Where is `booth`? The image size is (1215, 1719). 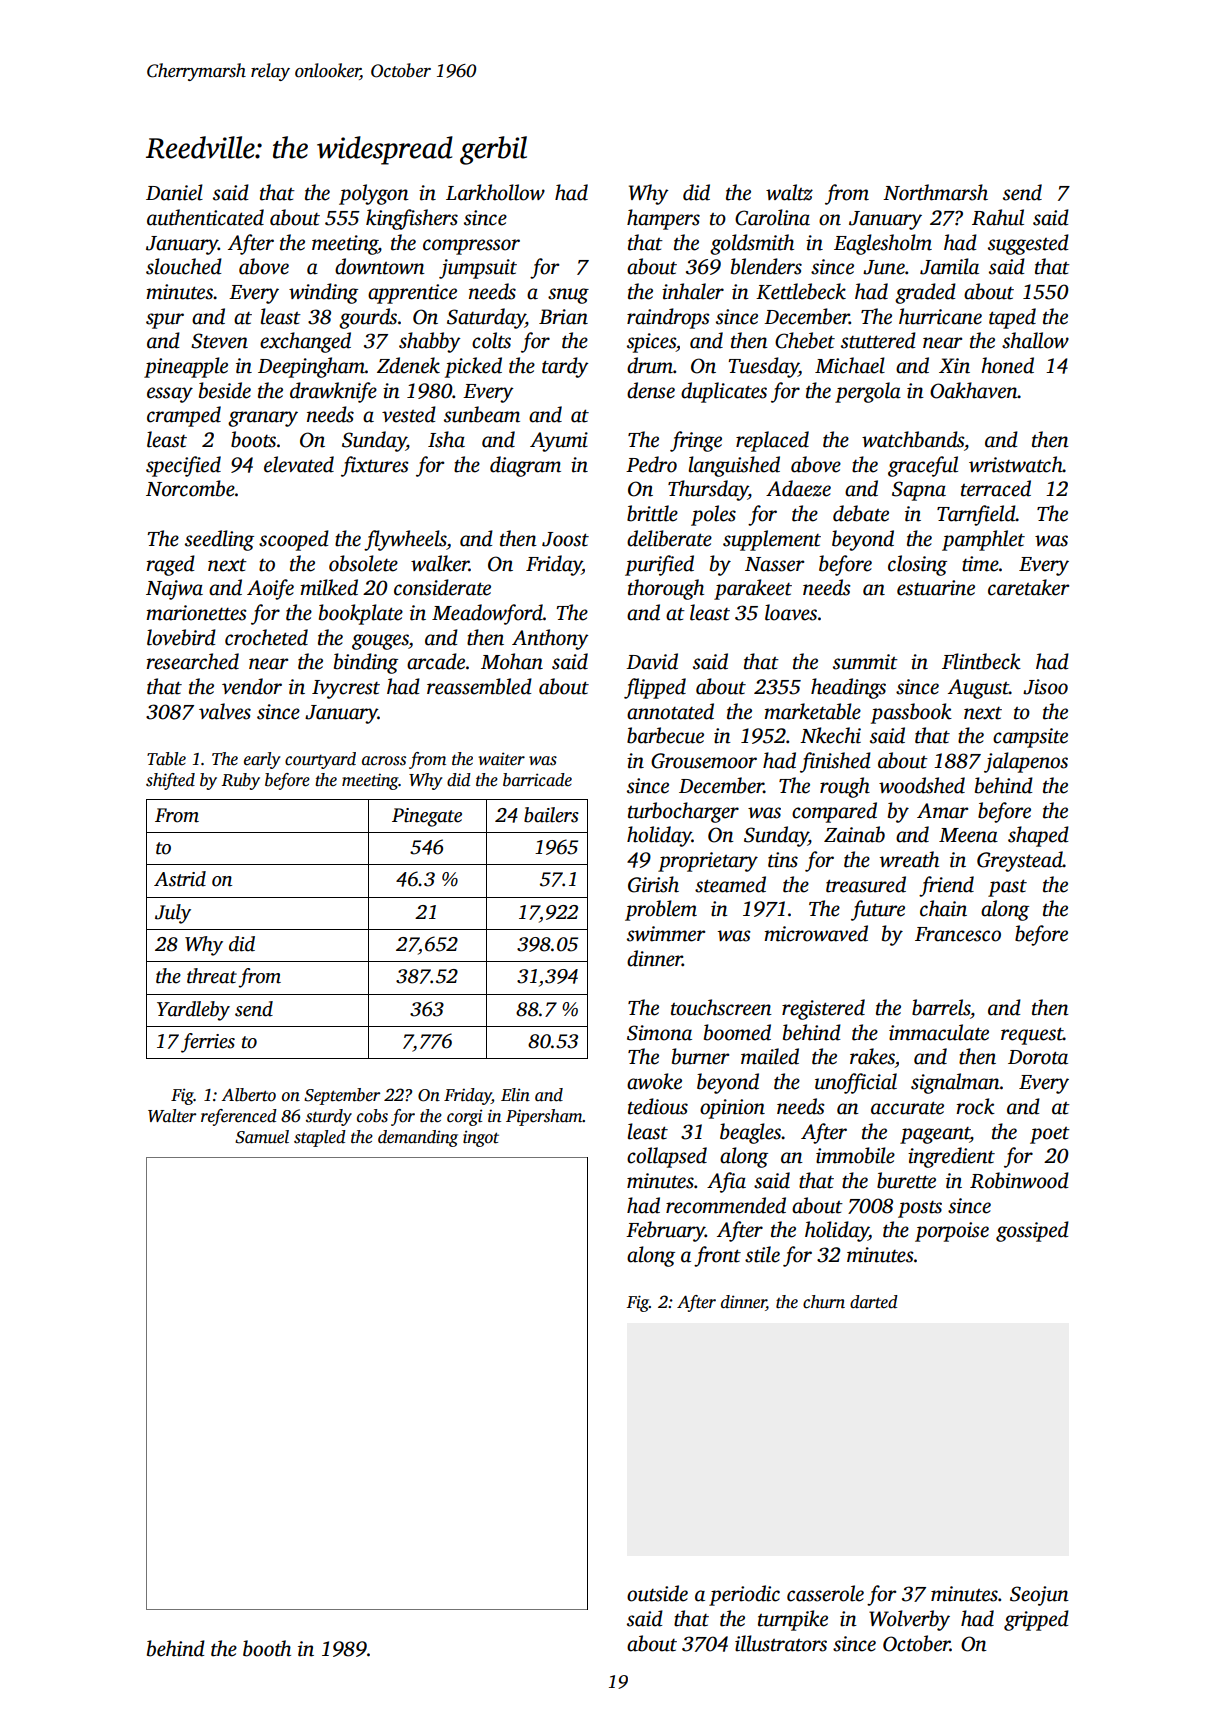
booth is located at coordinates (267, 1648).
